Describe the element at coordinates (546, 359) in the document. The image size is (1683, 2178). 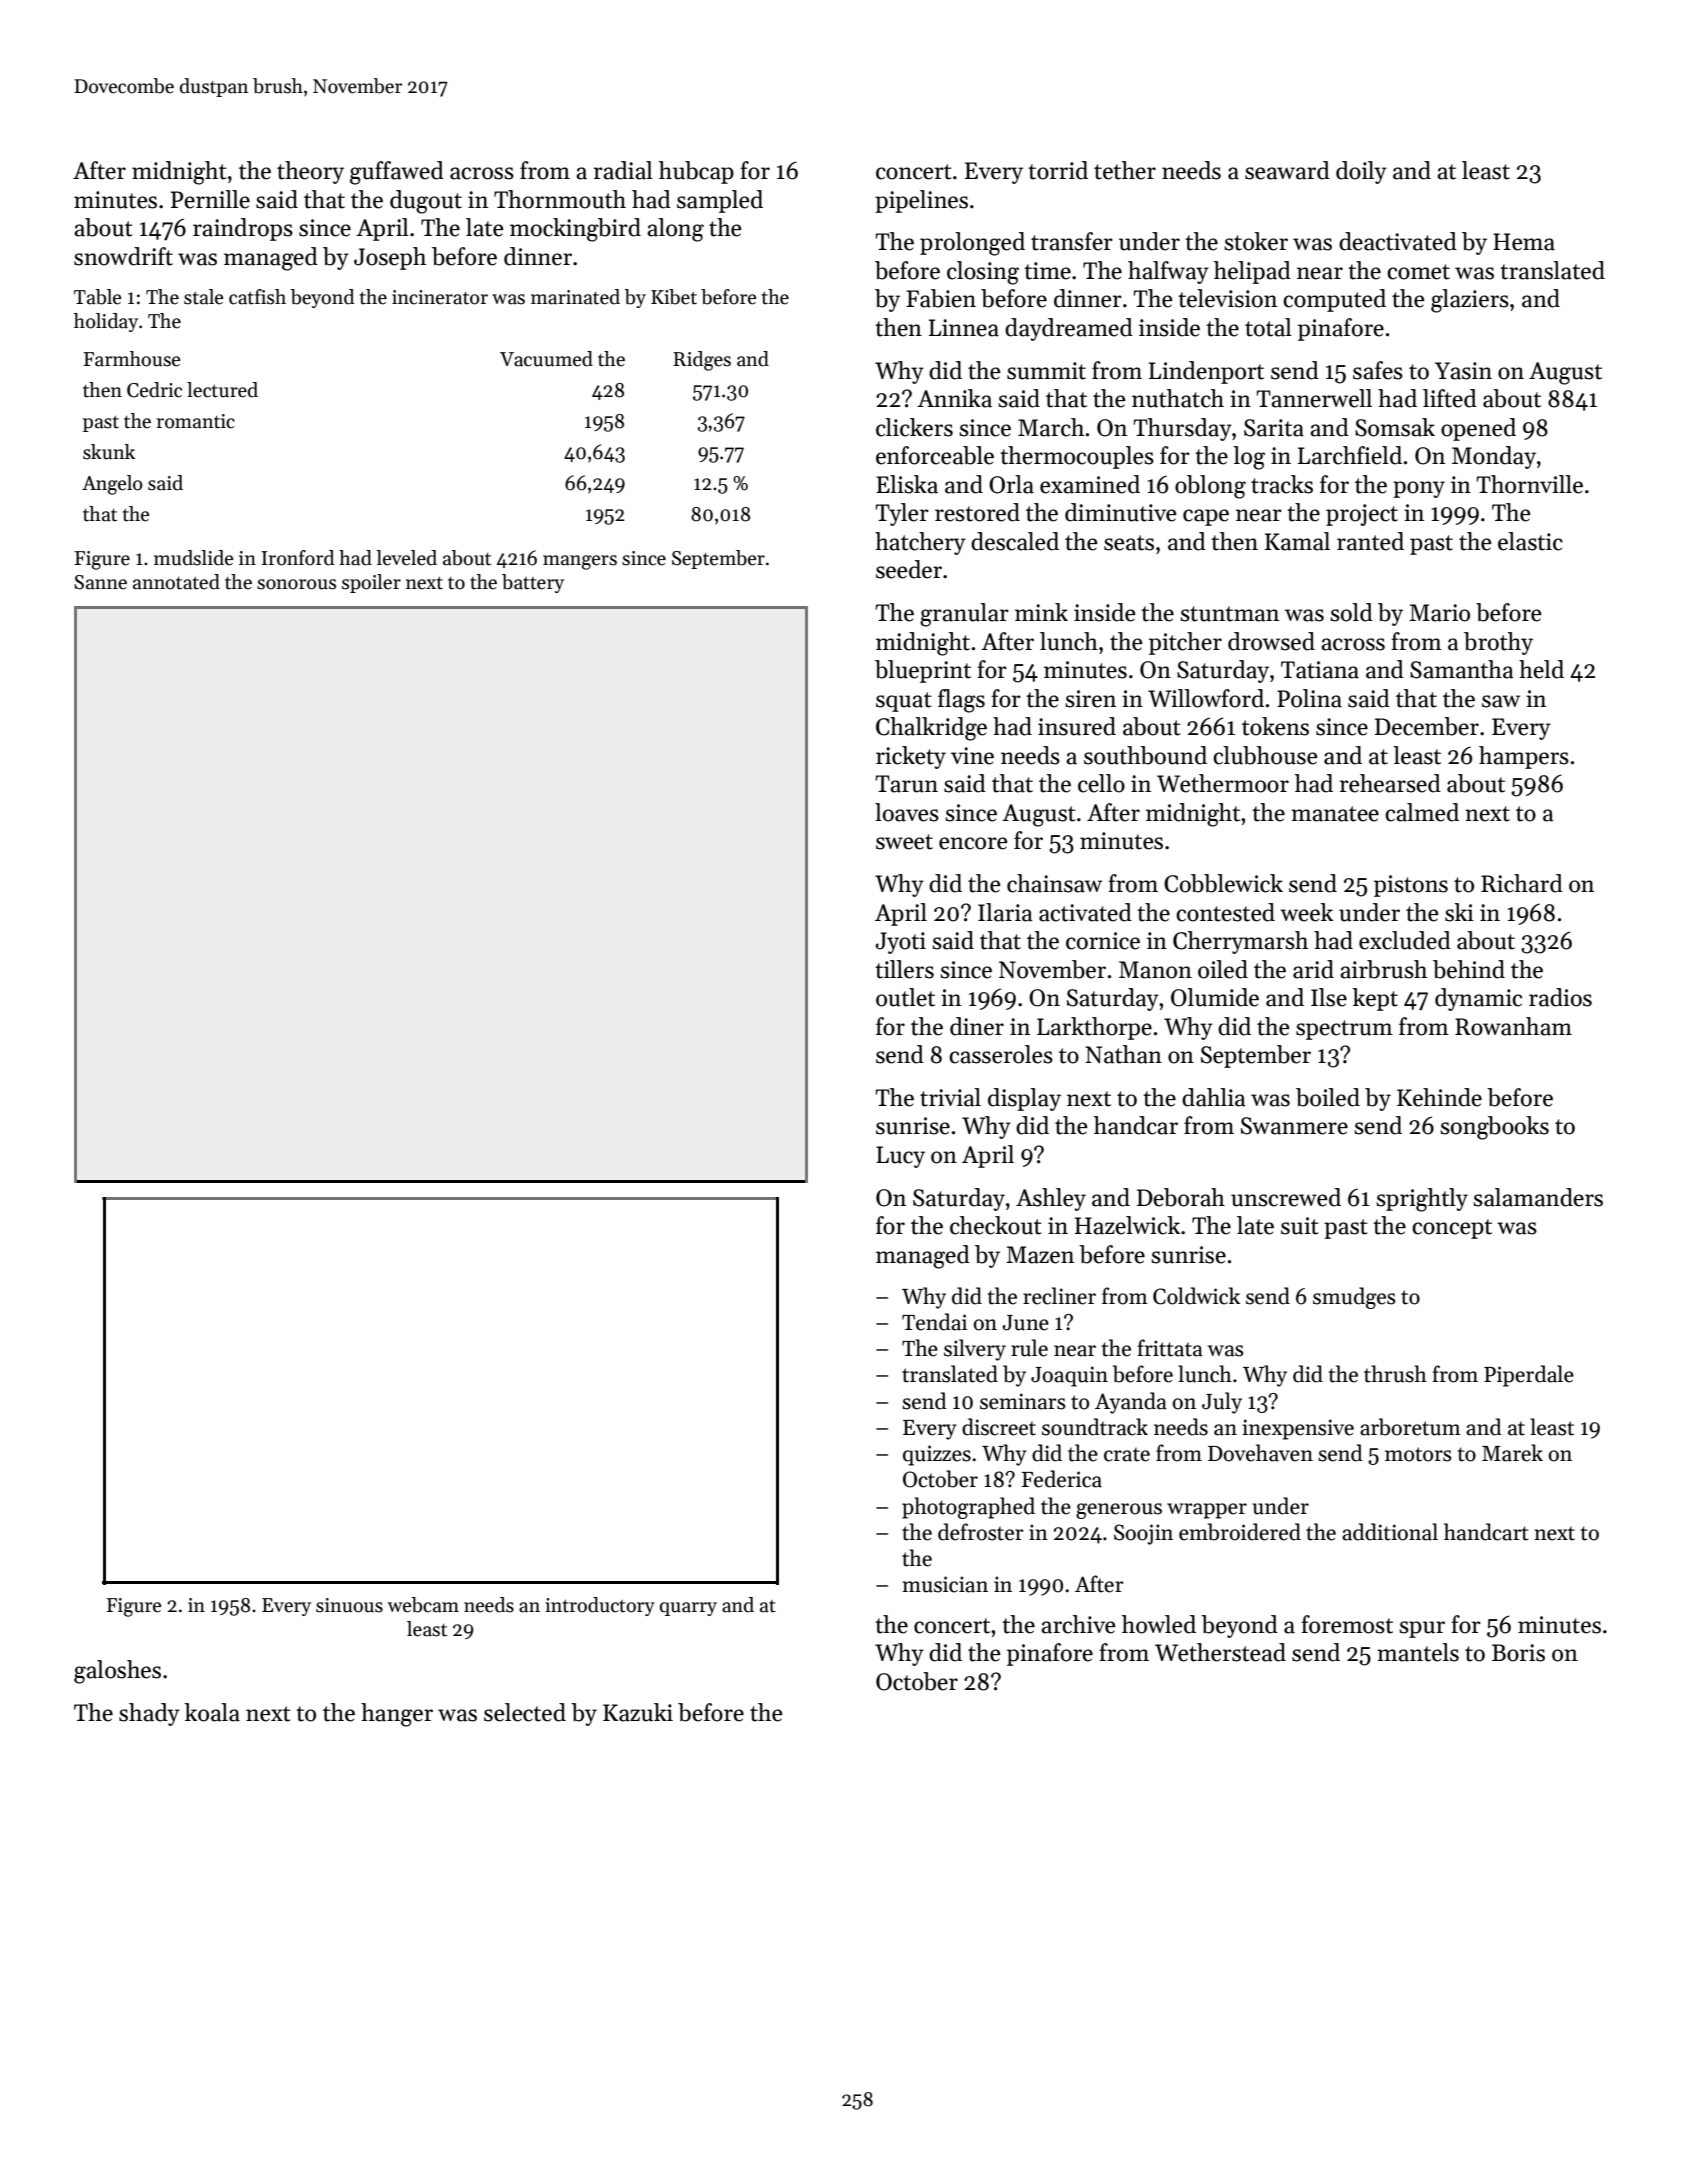
I see `Vacuumed` at that location.
